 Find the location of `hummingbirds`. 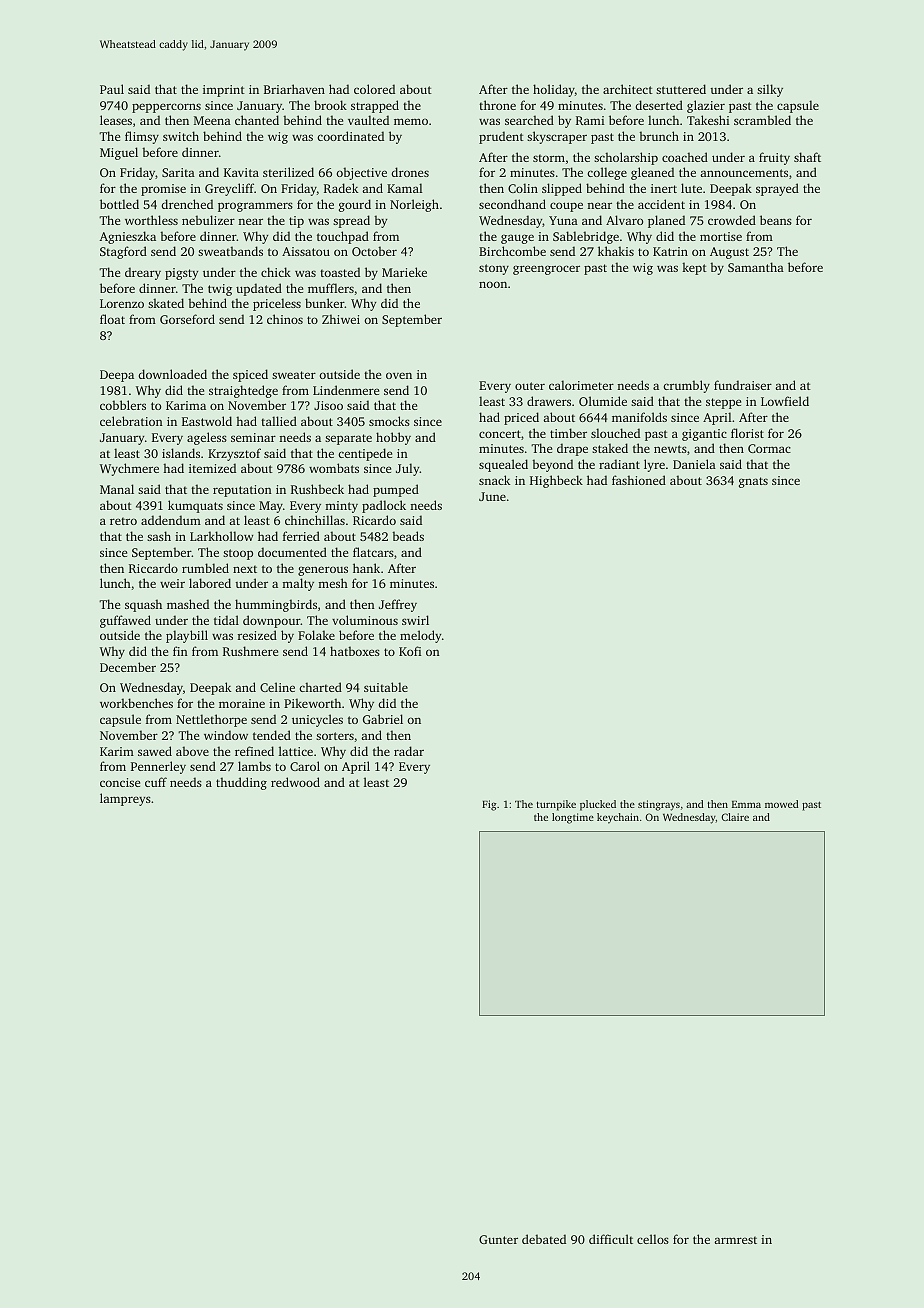

hummingbirds is located at coordinates (276, 605).
